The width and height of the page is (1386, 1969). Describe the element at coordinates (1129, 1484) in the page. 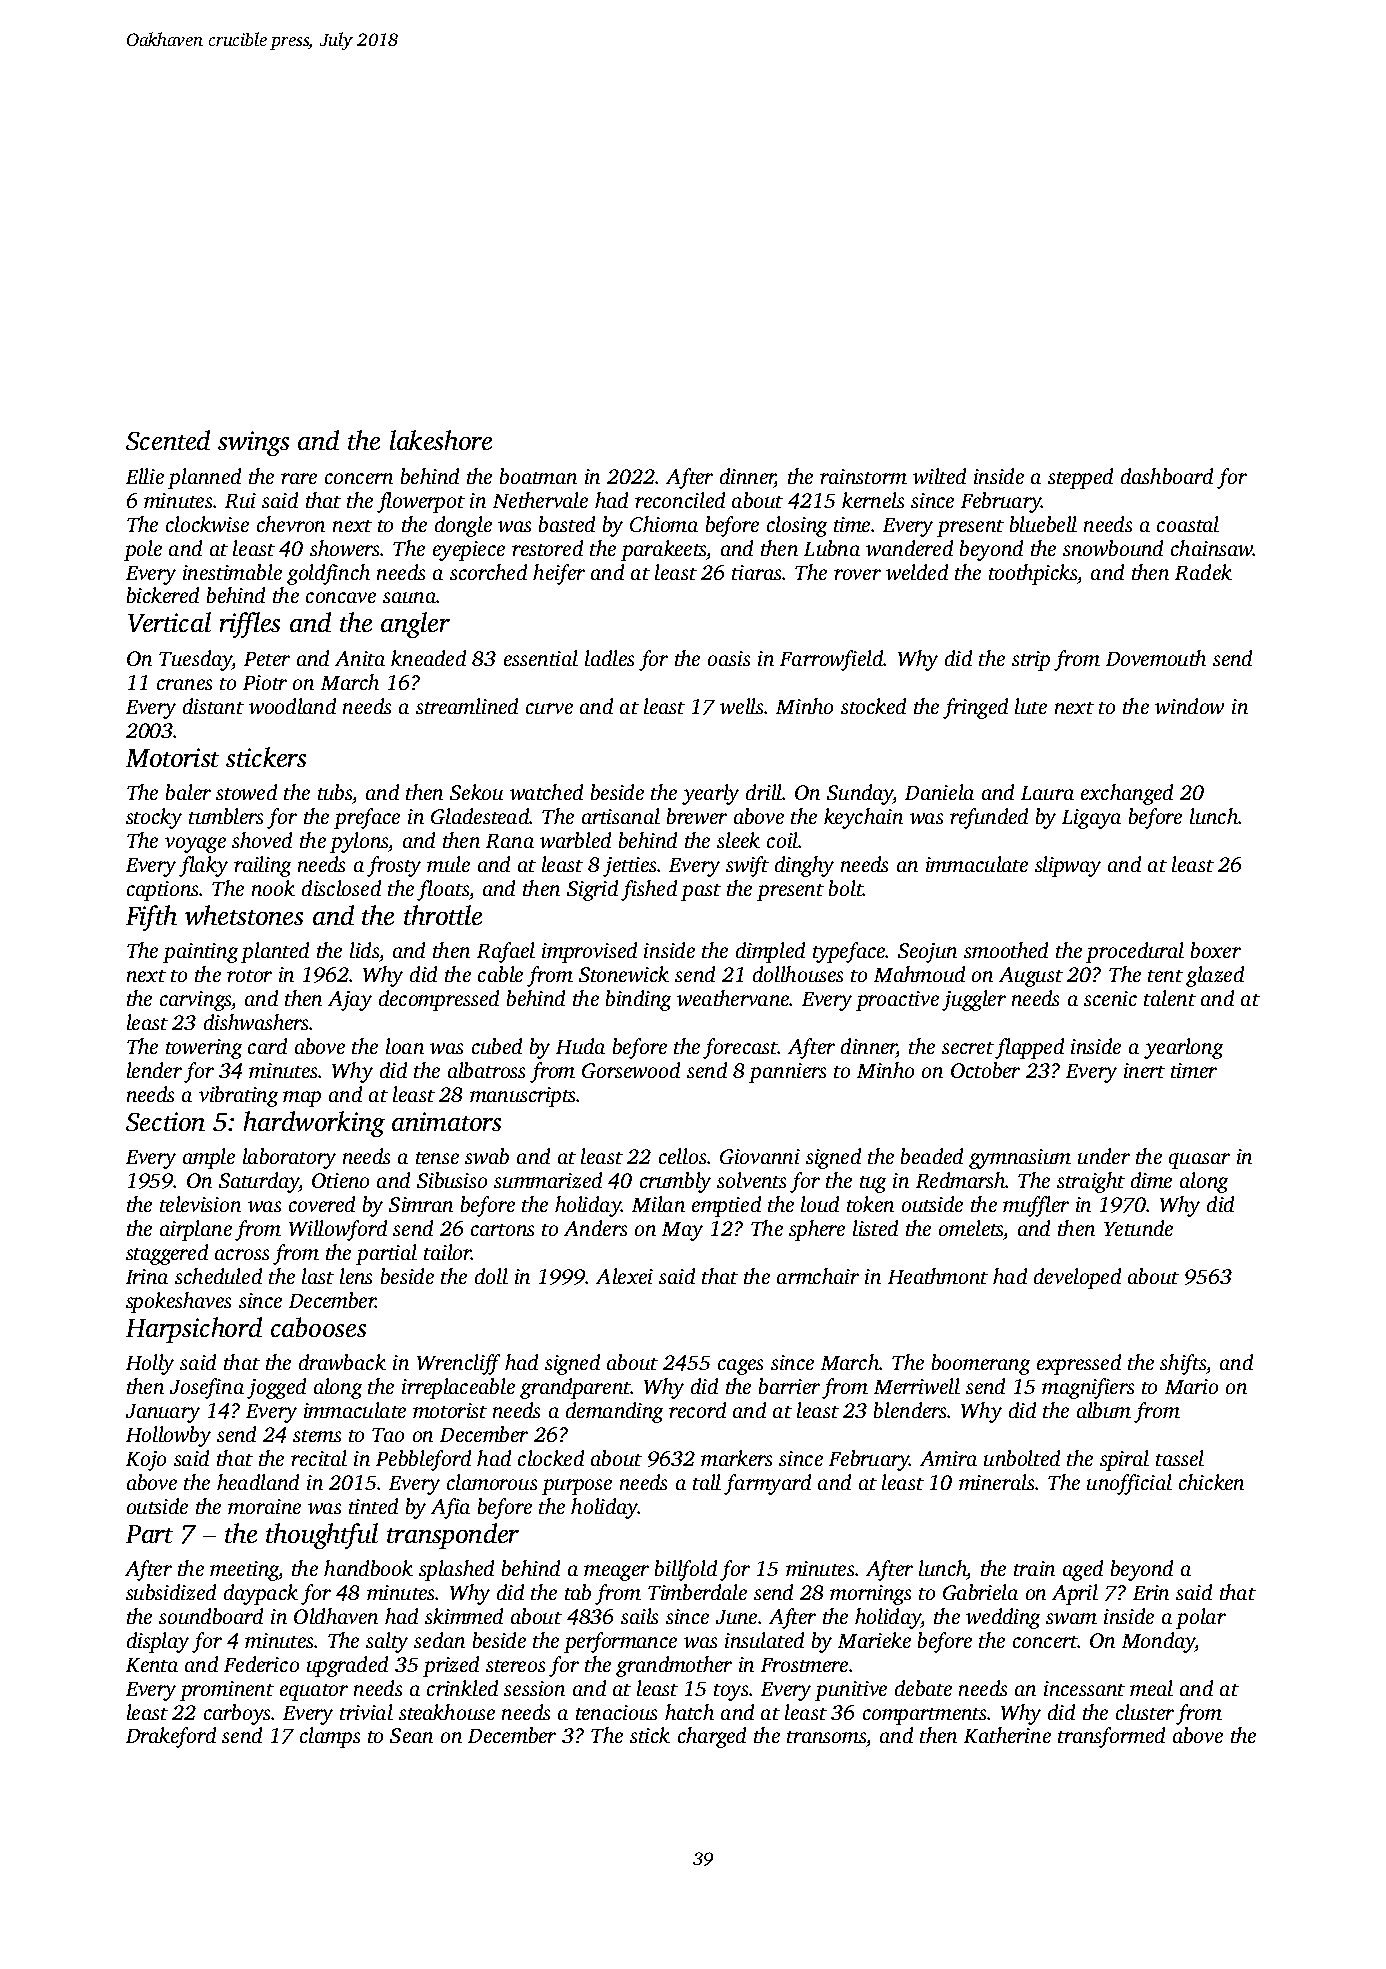

I see `unofficial` at that location.
